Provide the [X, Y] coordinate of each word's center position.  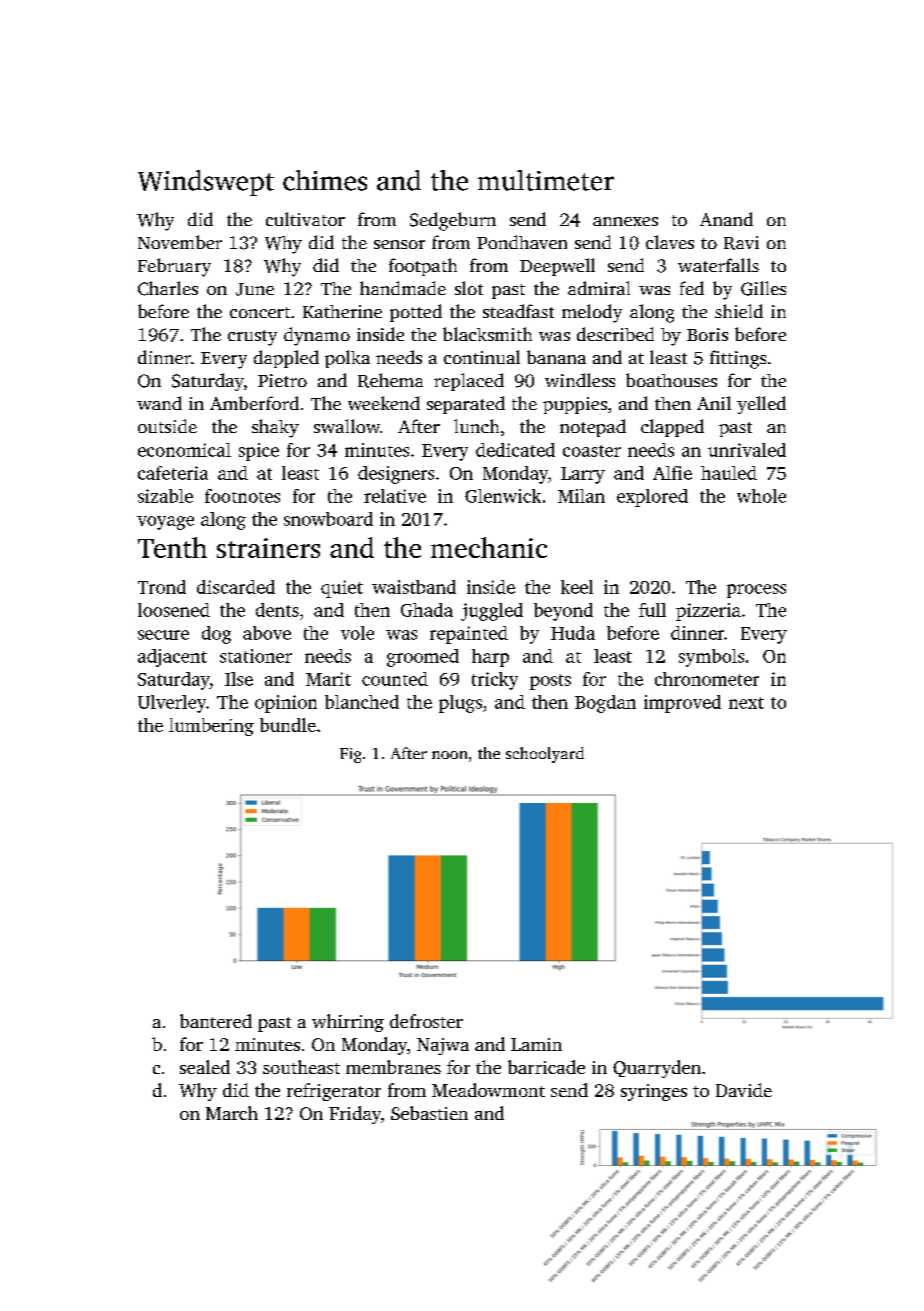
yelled [761, 405]
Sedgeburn [453, 221]
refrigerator [334, 1092]
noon [449, 755]
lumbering [211, 727]
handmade [403, 288]
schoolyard [545, 755]
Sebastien [429, 1113]
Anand [726, 219]
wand [159, 403]
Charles [168, 288]
